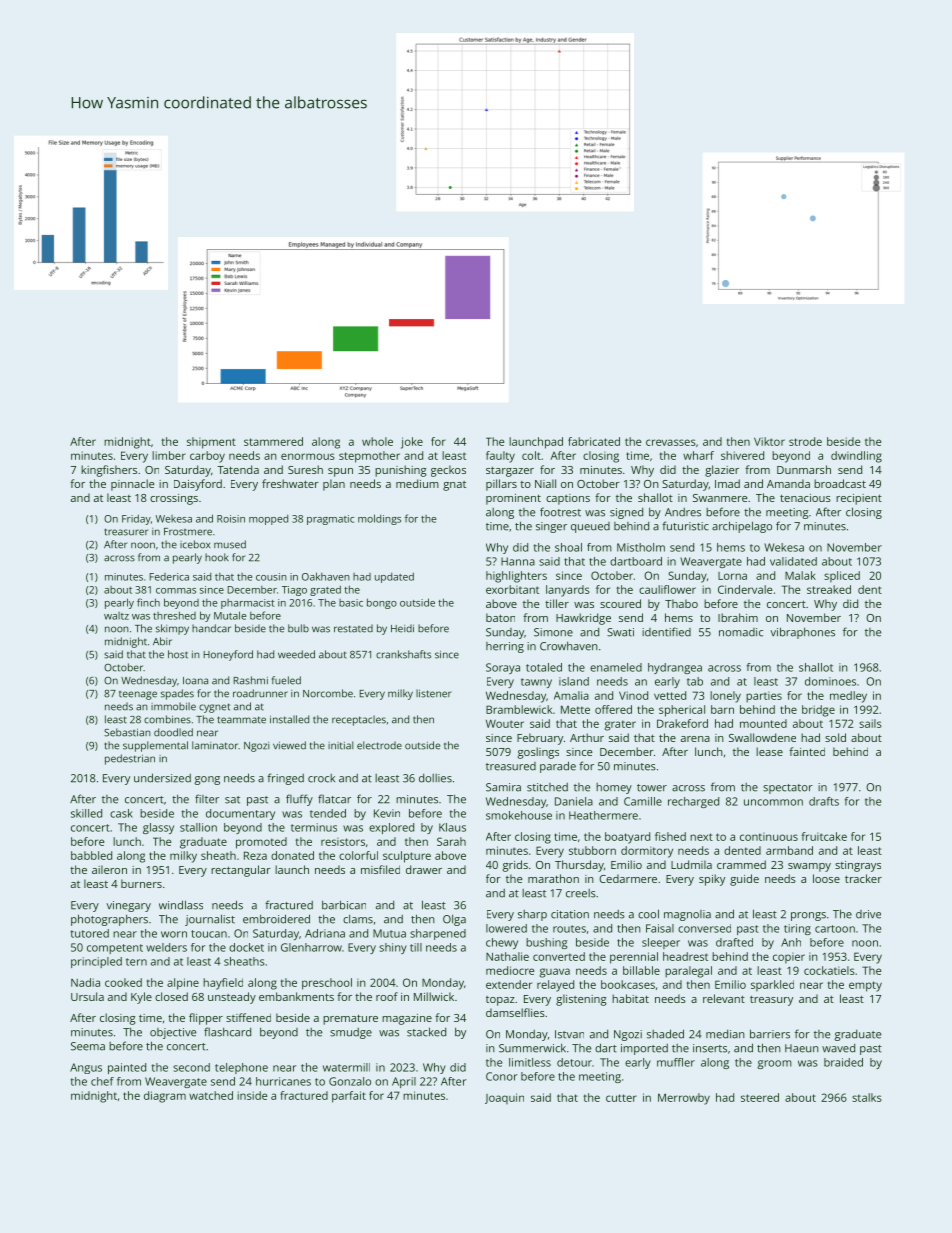 Image resolution: width=952 pixels, height=1233 pixels. What do you see at coordinates (856, 457) in the document?
I see `dwindling` at bounding box center [856, 457].
